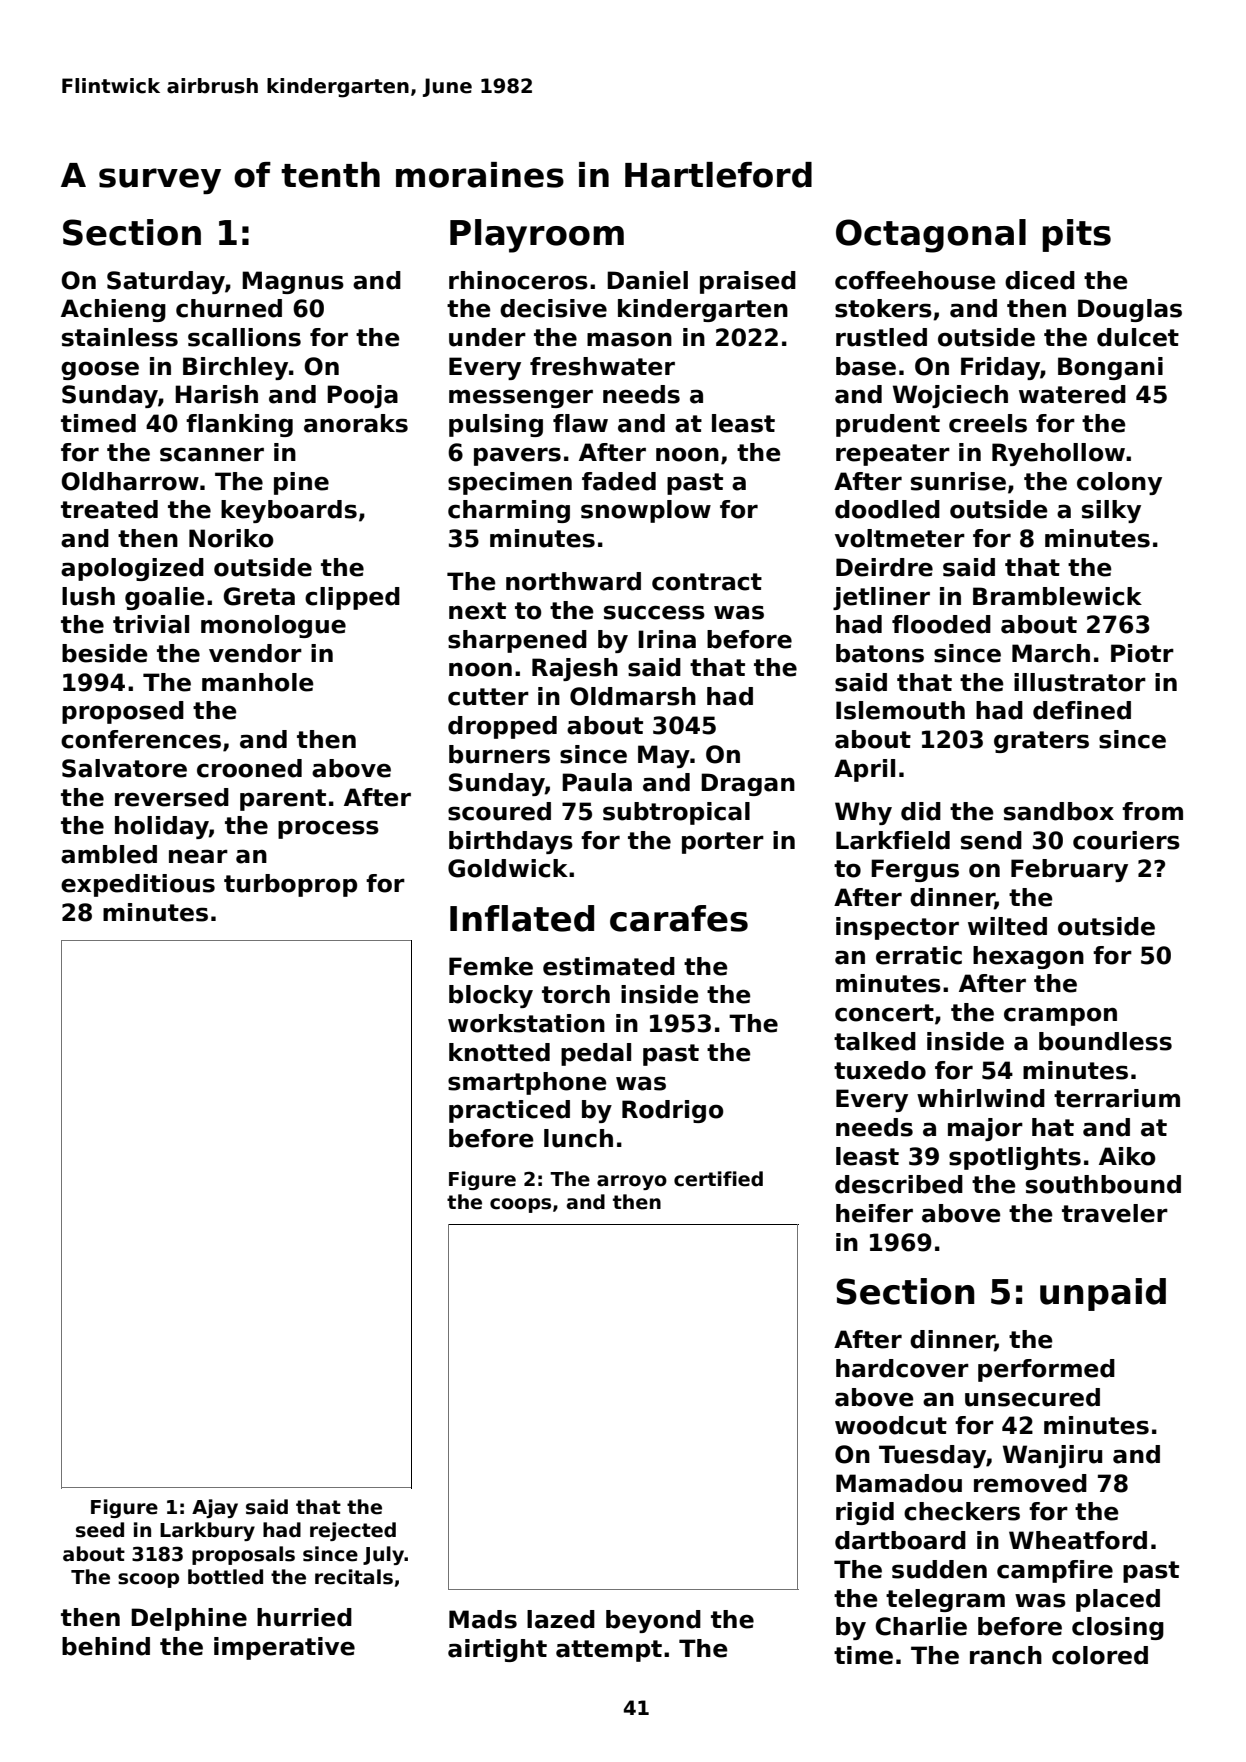 This document has width=1246, height=1762. I want to click on unpaid, so click(1103, 1294).
